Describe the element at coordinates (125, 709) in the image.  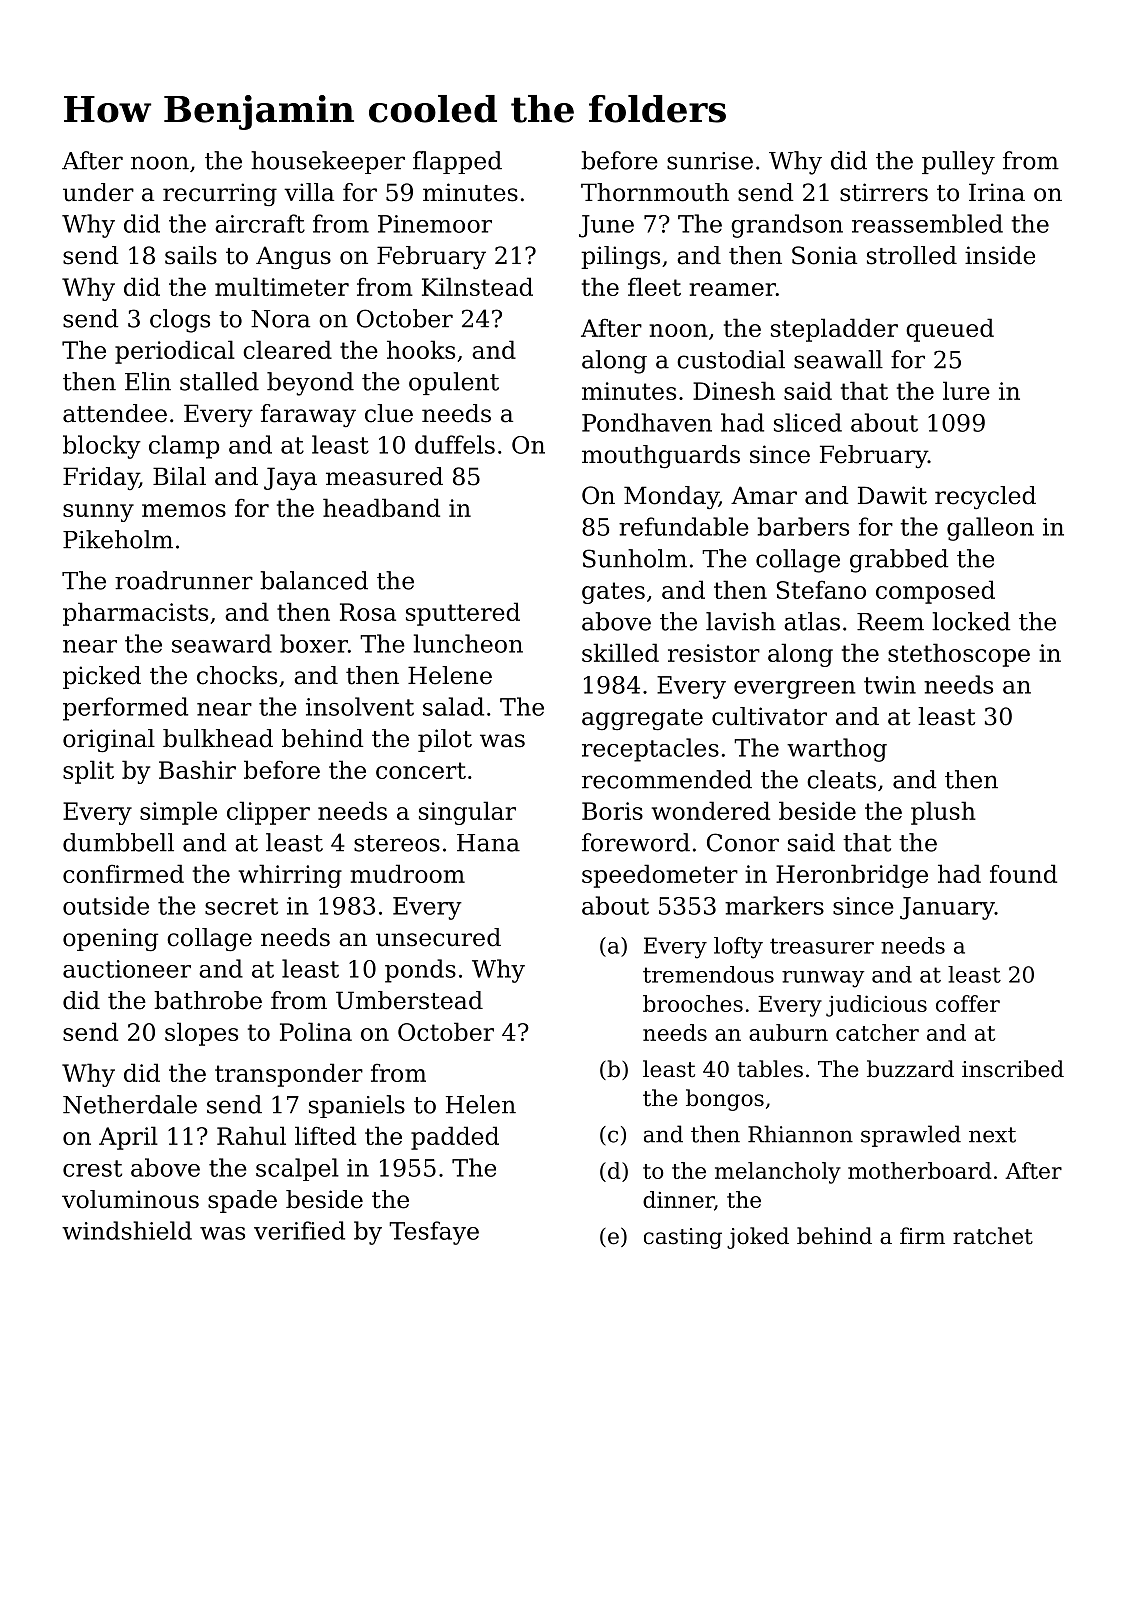
I see `performed` at that location.
